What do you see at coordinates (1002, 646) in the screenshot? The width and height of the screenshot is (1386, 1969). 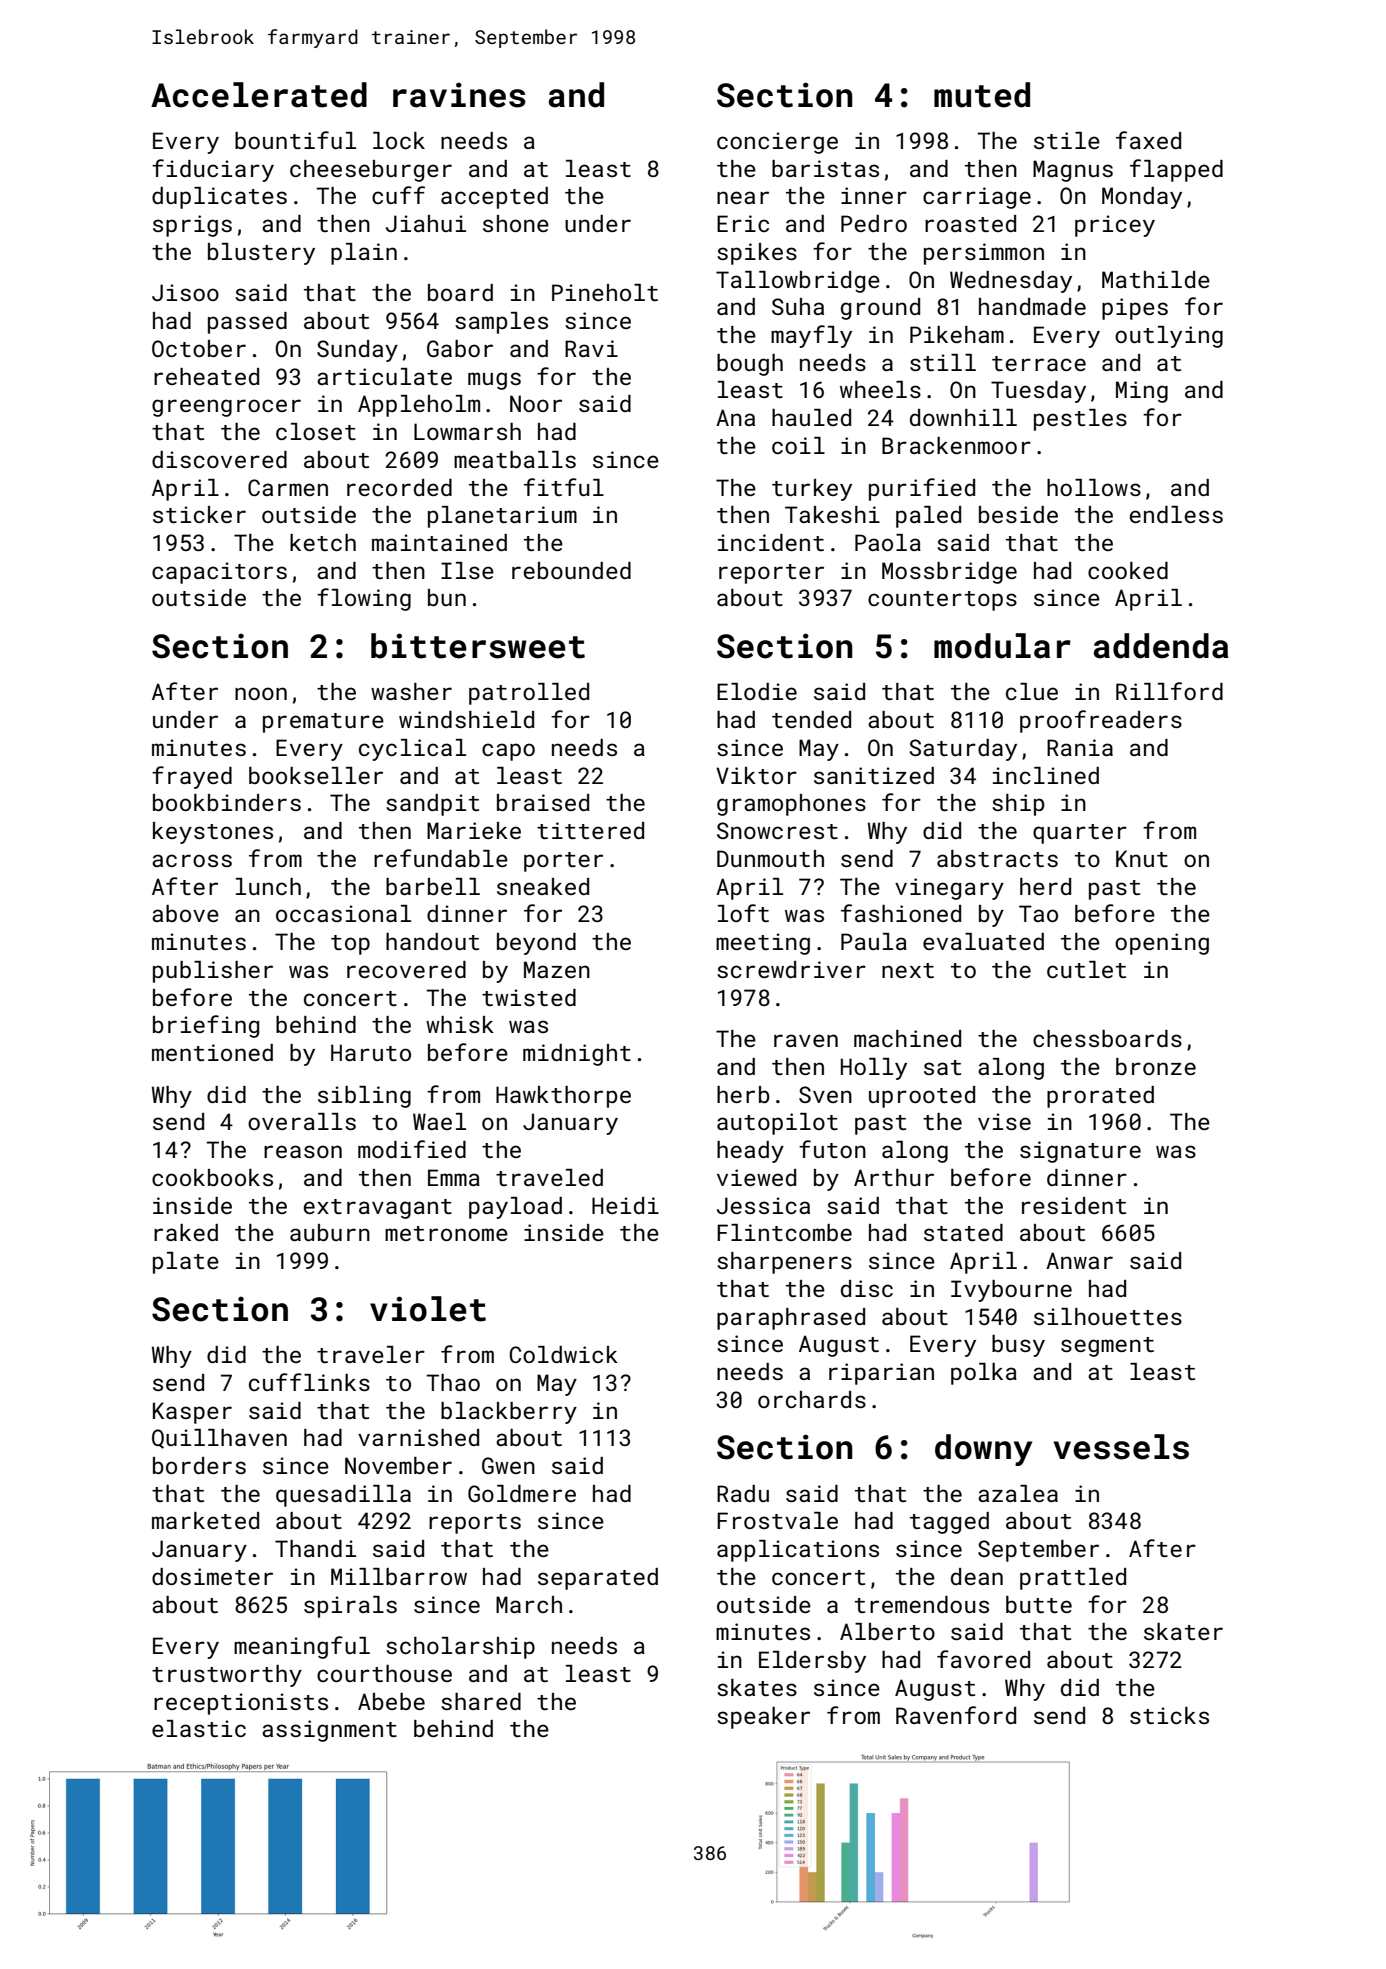 I see `modular` at bounding box center [1002, 646].
